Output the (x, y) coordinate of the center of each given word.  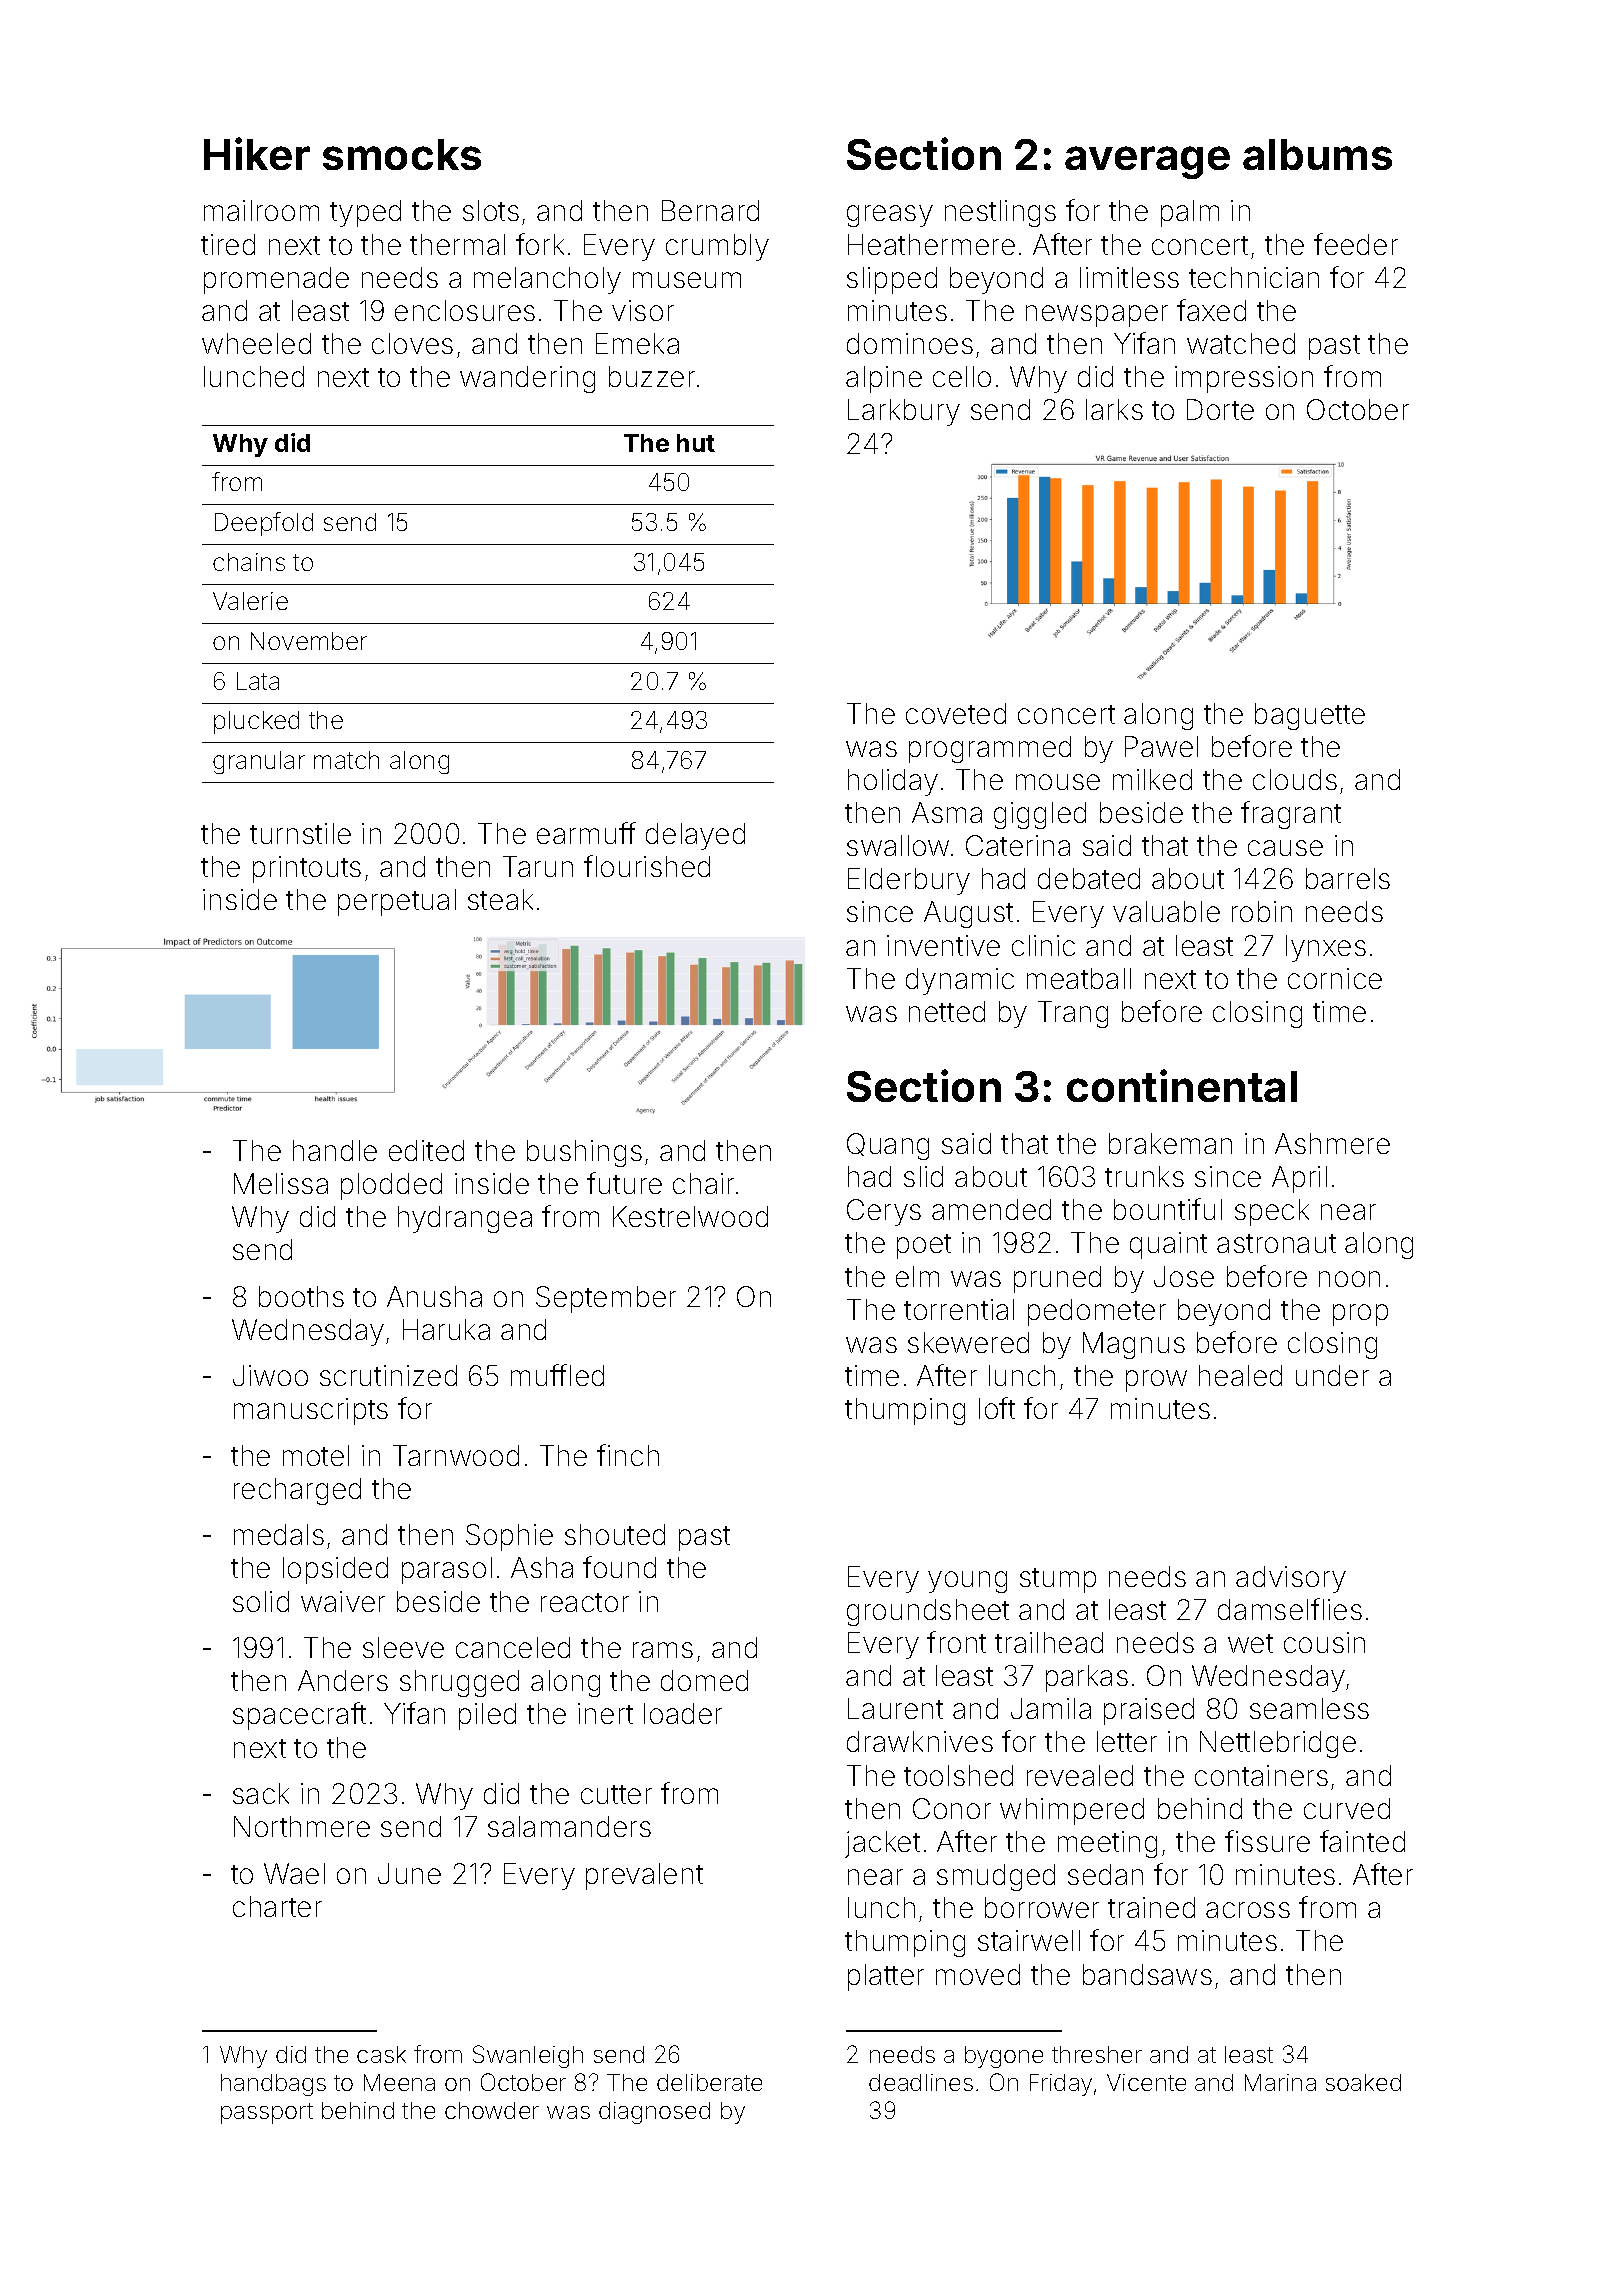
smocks (402, 154)
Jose (1184, 1276)
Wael (294, 1873)
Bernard (710, 210)
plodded (391, 1186)
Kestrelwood (690, 1216)
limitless (1129, 277)
